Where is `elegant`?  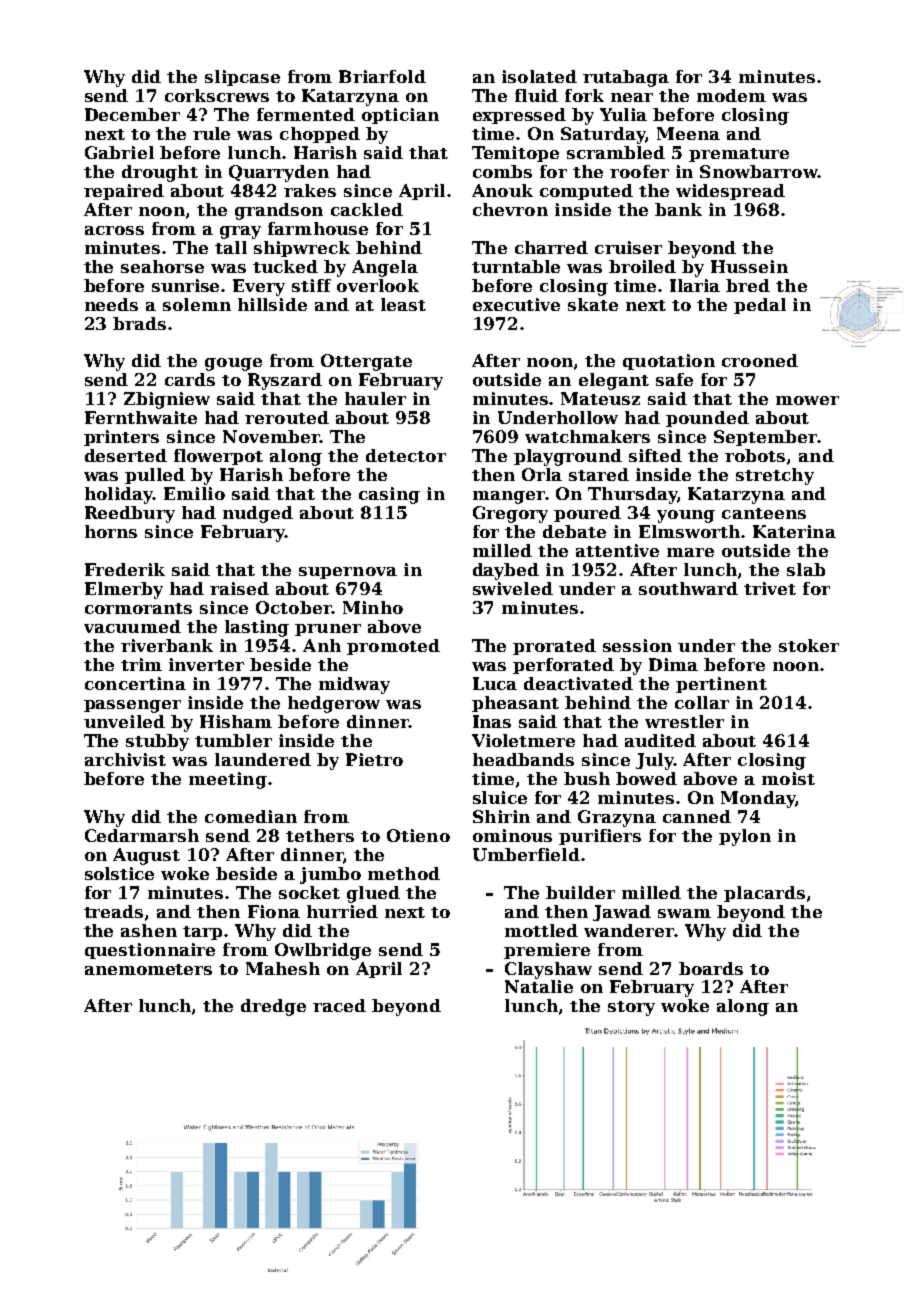 elegant is located at coordinates (614, 381).
